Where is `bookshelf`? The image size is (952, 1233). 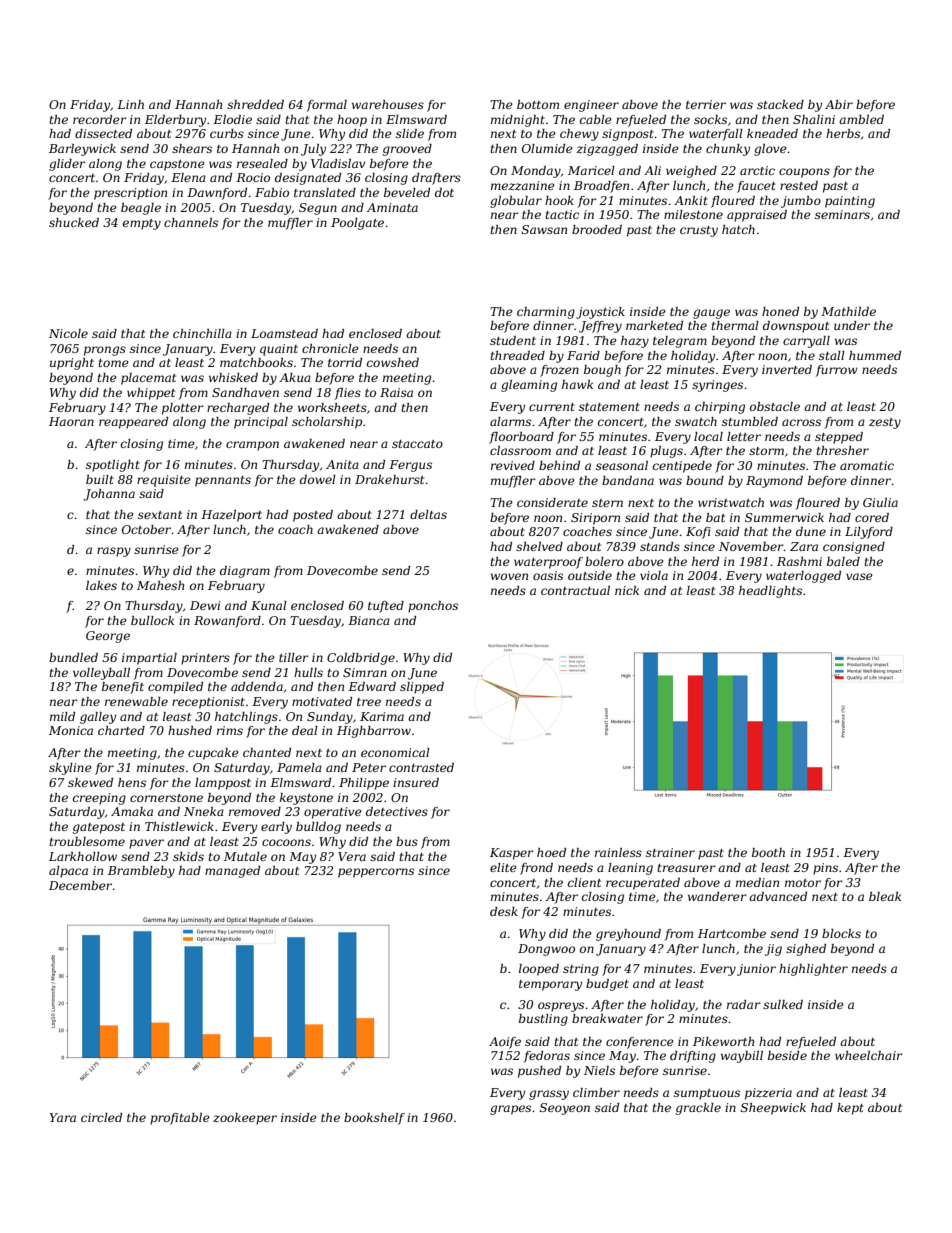
bookshelf is located at coordinates (374, 1119).
